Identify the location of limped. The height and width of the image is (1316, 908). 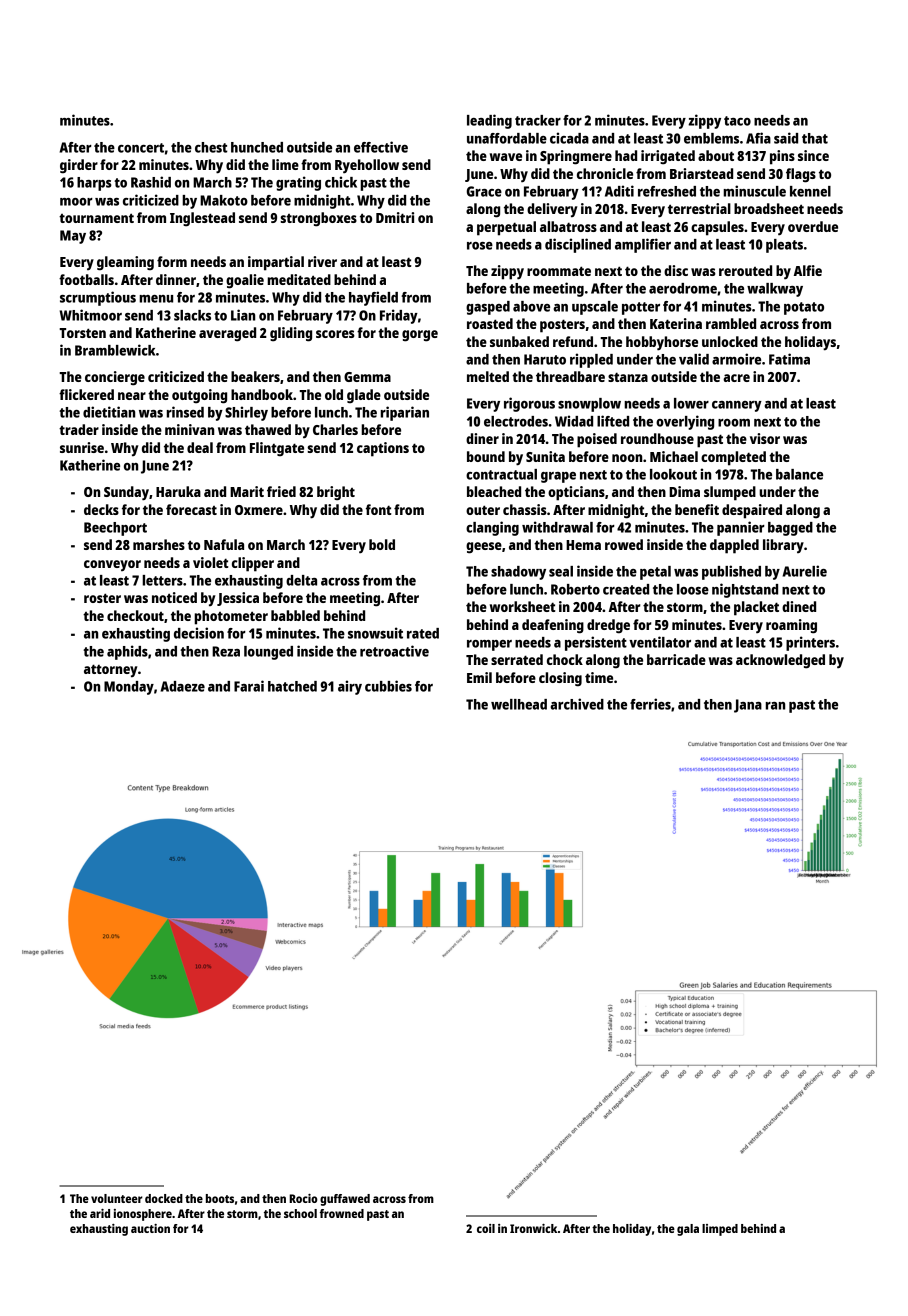
(720, 1230).
